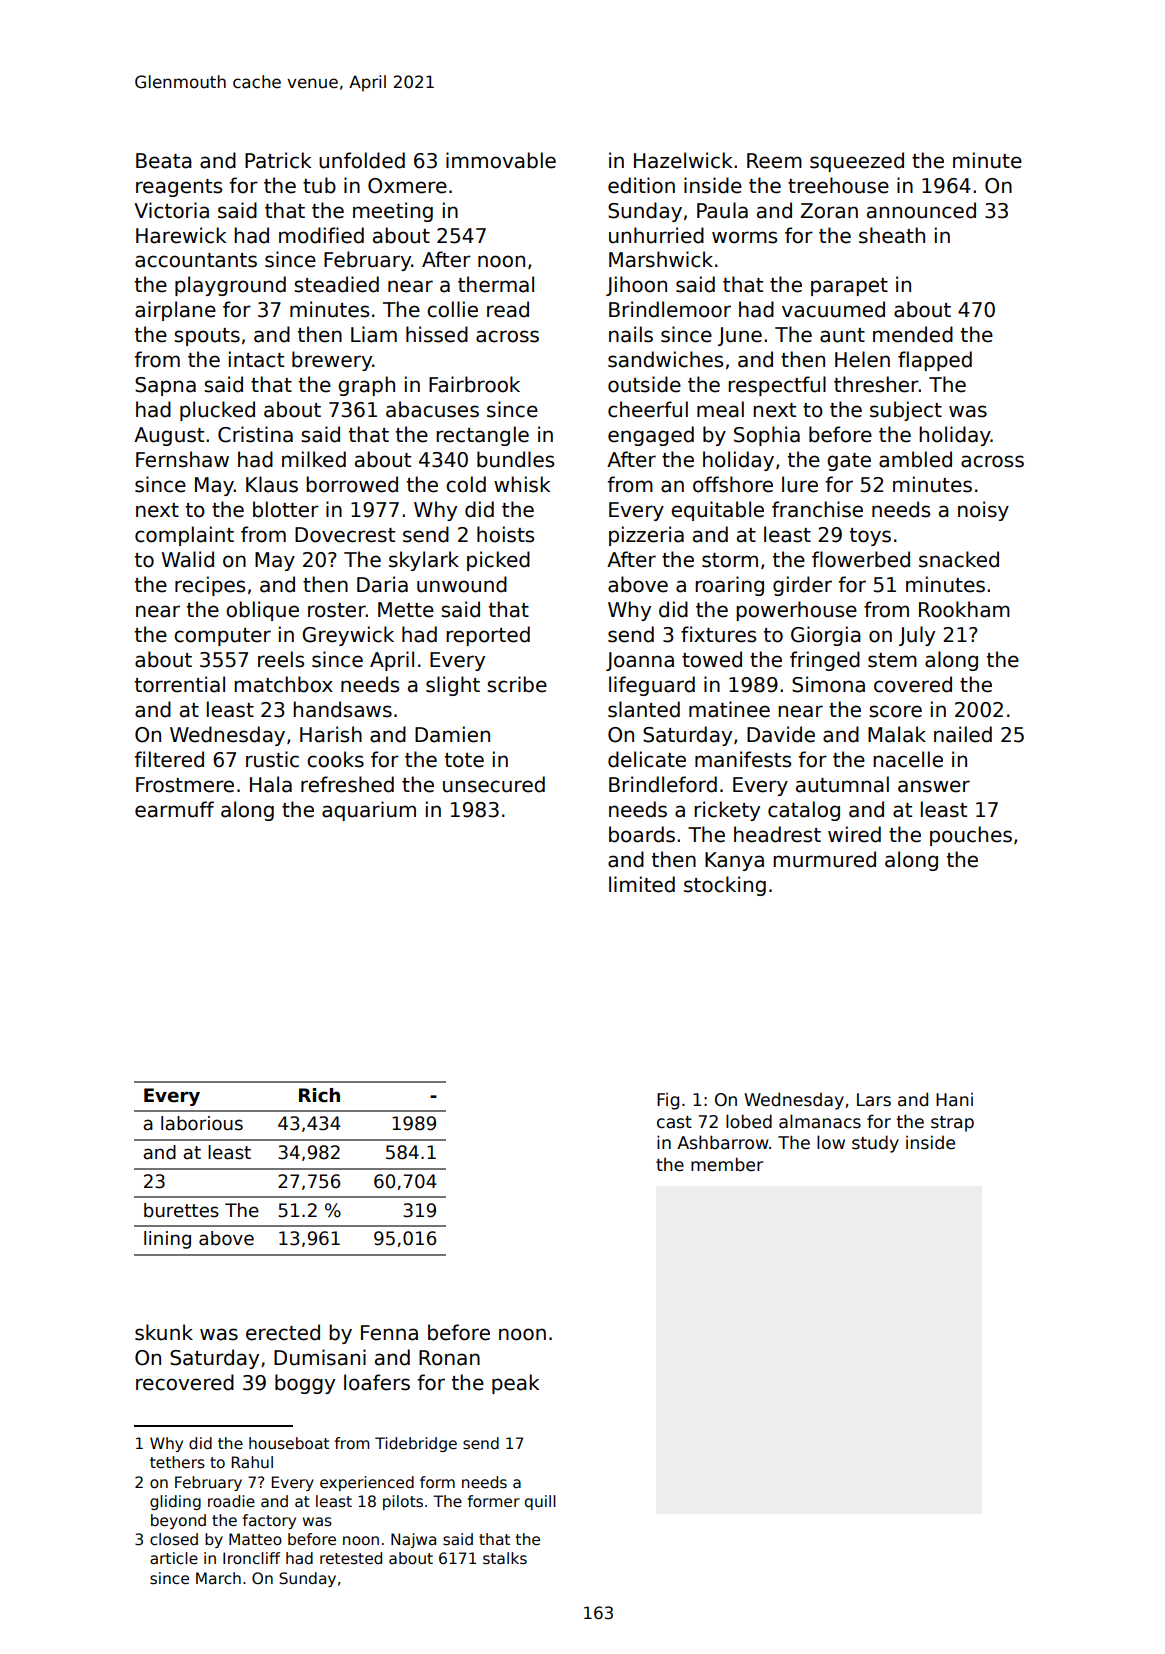 The height and width of the screenshot is (1654, 1165). I want to click on limited, so click(642, 884).
